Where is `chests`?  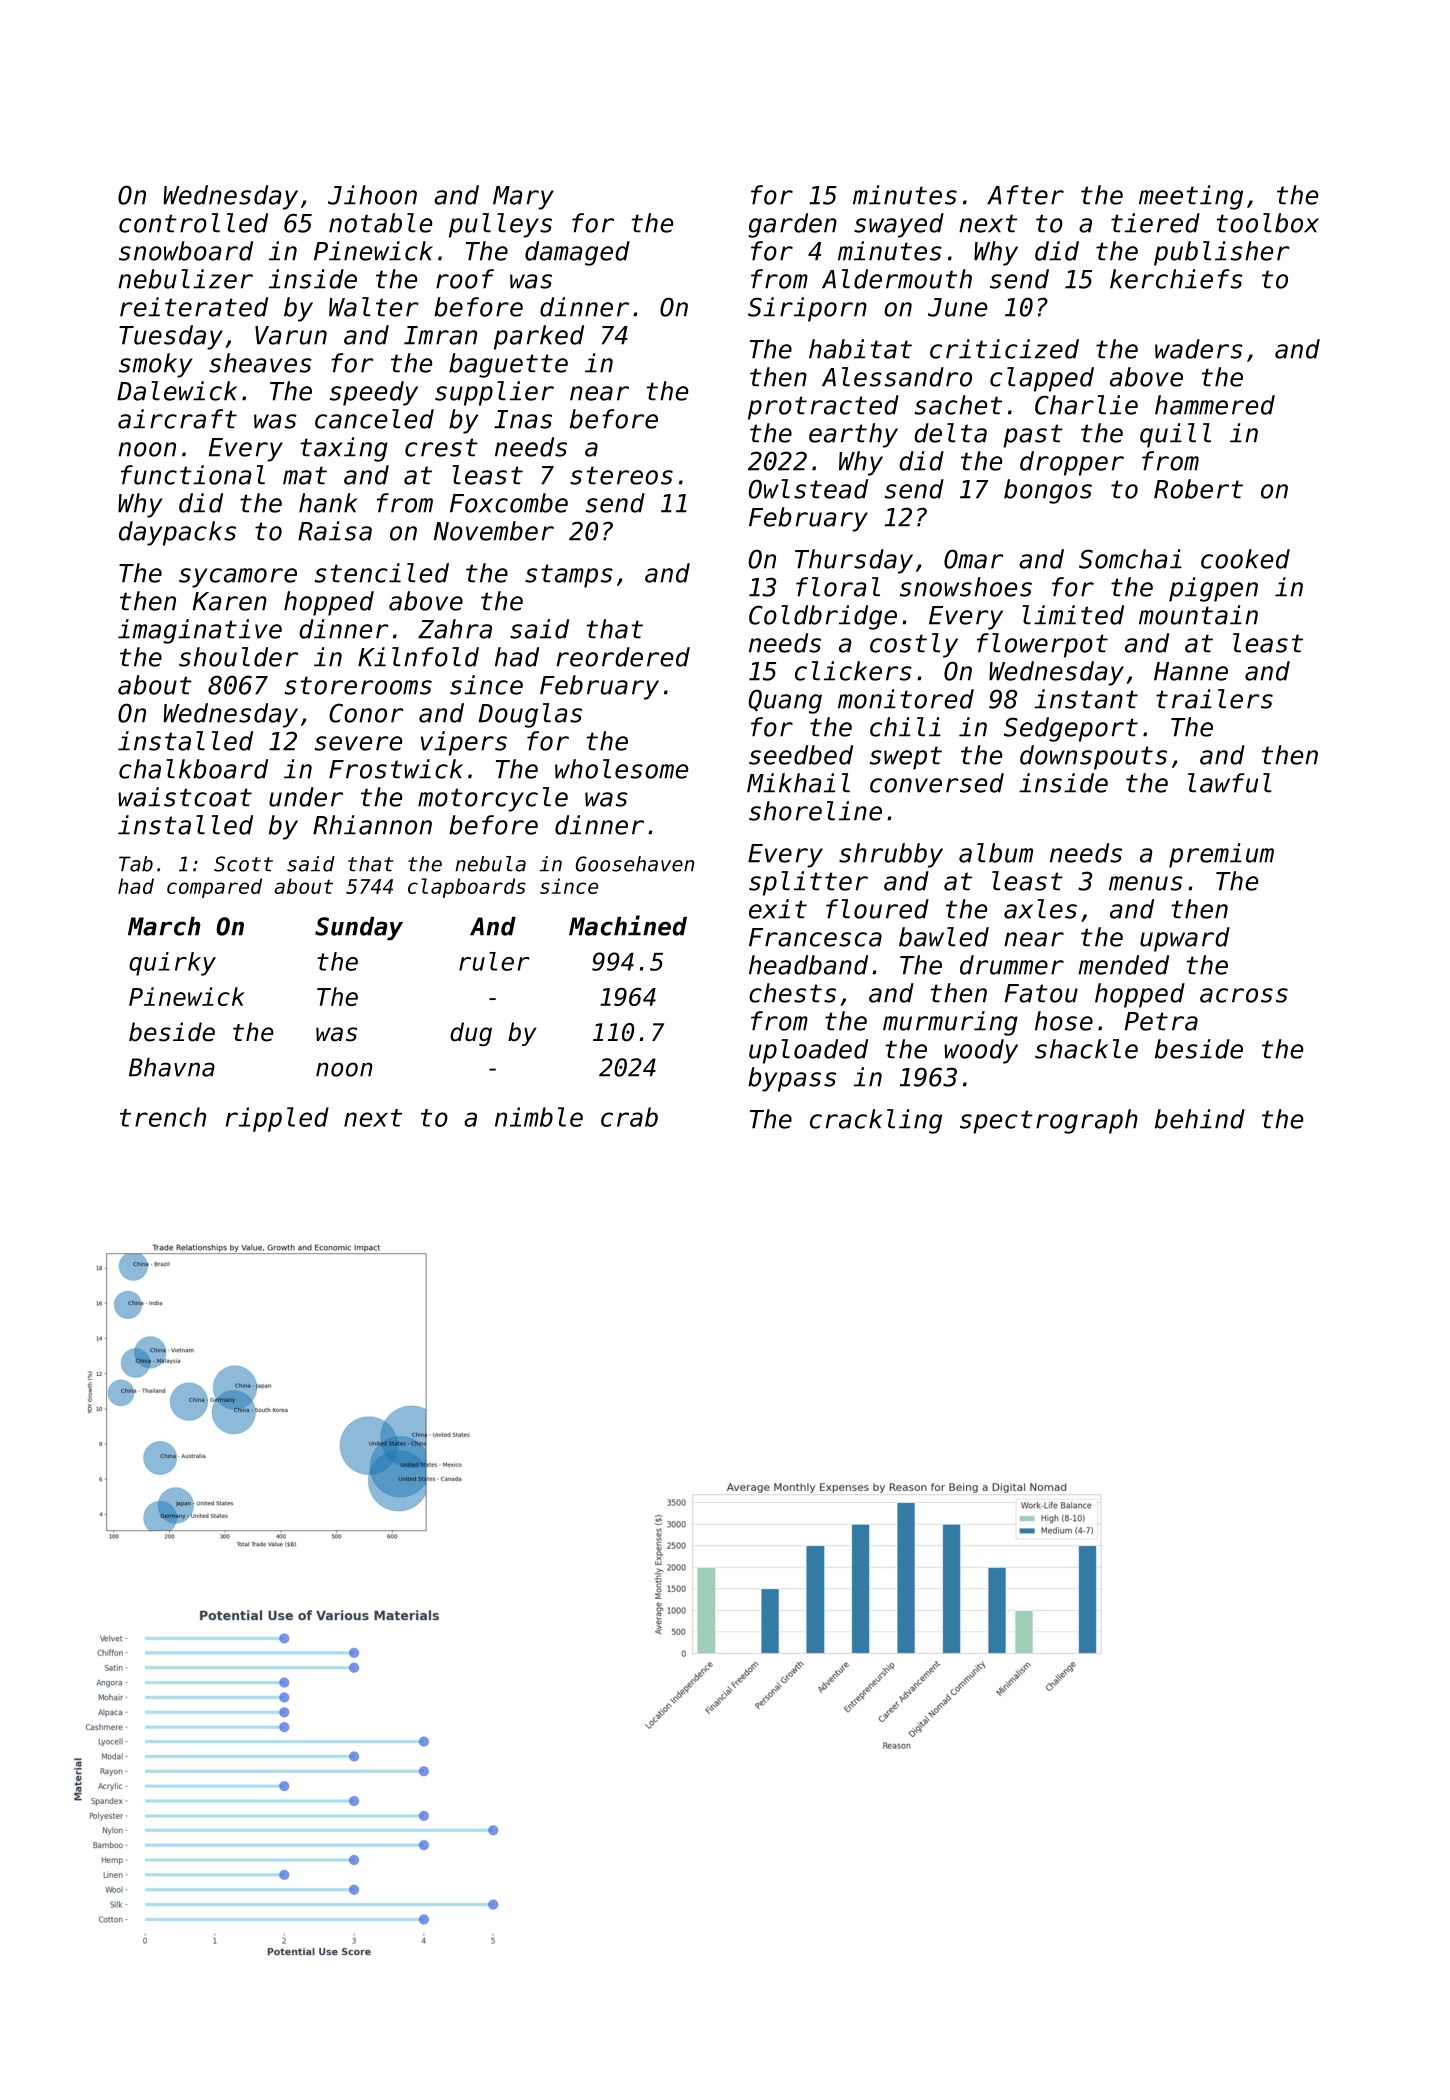 chests is located at coordinates (792, 993).
